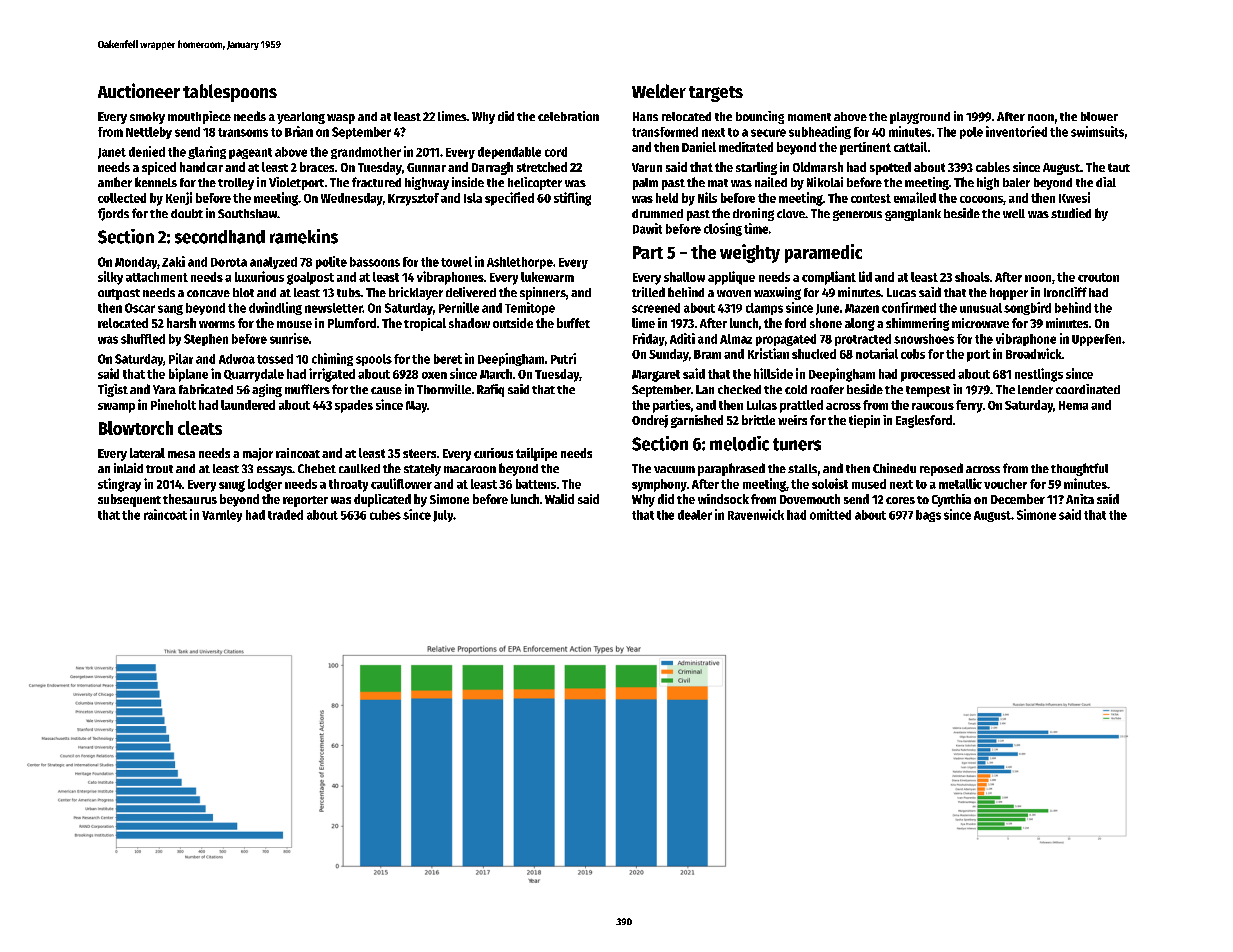 This screenshot has width=1233, height=952. Describe the element at coordinates (659, 91) in the screenshot. I see `Welder` at that location.
